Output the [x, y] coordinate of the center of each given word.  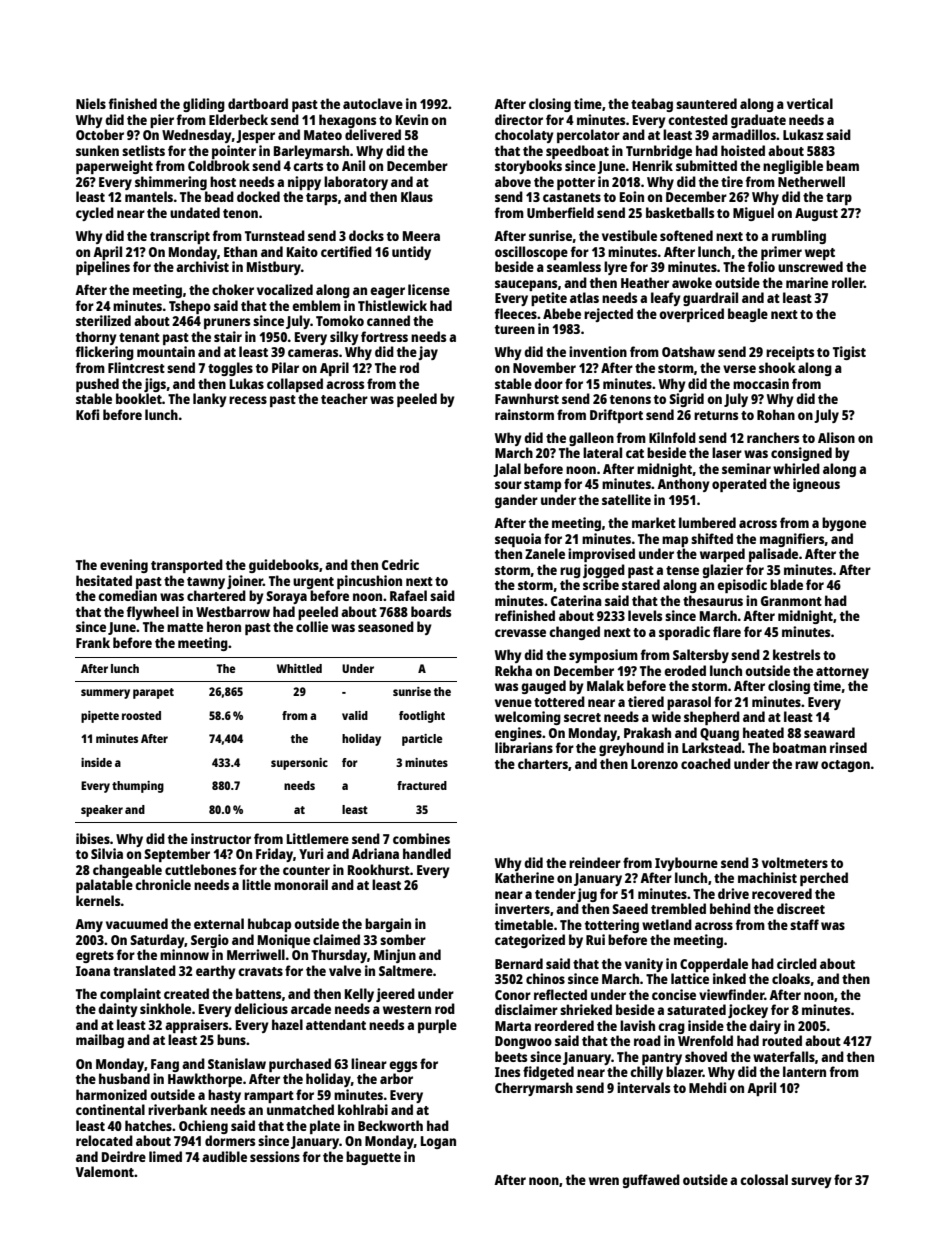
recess [248, 400]
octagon [845, 766]
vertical [810, 103]
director [519, 119]
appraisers [197, 1026]
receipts [790, 353]
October [100, 134]
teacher [344, 398]
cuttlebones [200, 869]
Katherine [524, 877]
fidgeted [548, 1073]
